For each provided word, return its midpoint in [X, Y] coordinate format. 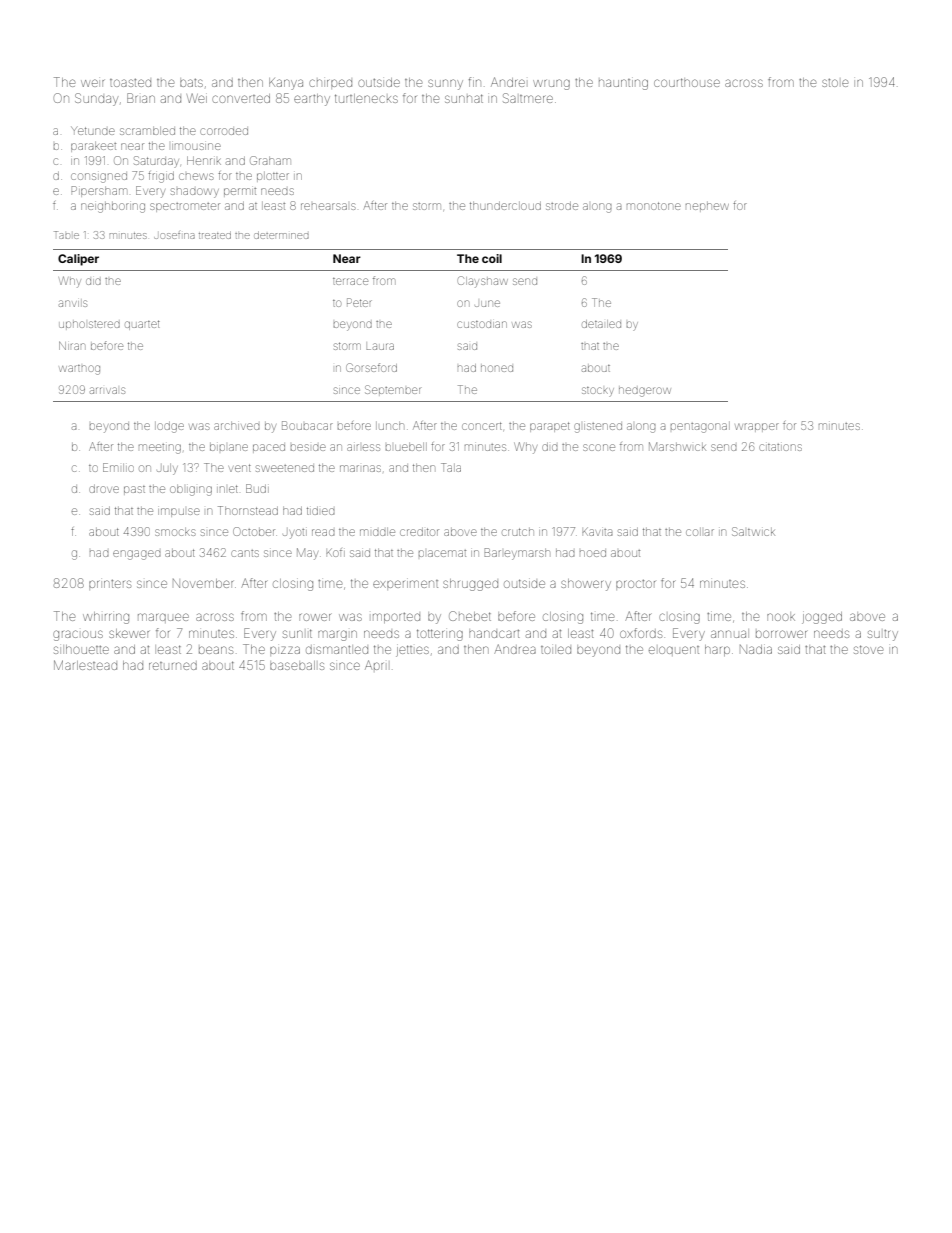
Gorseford [371, 367]
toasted [130, 83]
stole [835, 83]
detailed [601, 324]
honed [497, 368]
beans [216, 650]
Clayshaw [483, 282]
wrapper [757, 427]
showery [586, 585]
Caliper [78, 260]
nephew [707, 207]
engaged [136, 555]
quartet [142, 325]
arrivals [107, 390]
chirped [330, 83]
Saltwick [753, 531]
